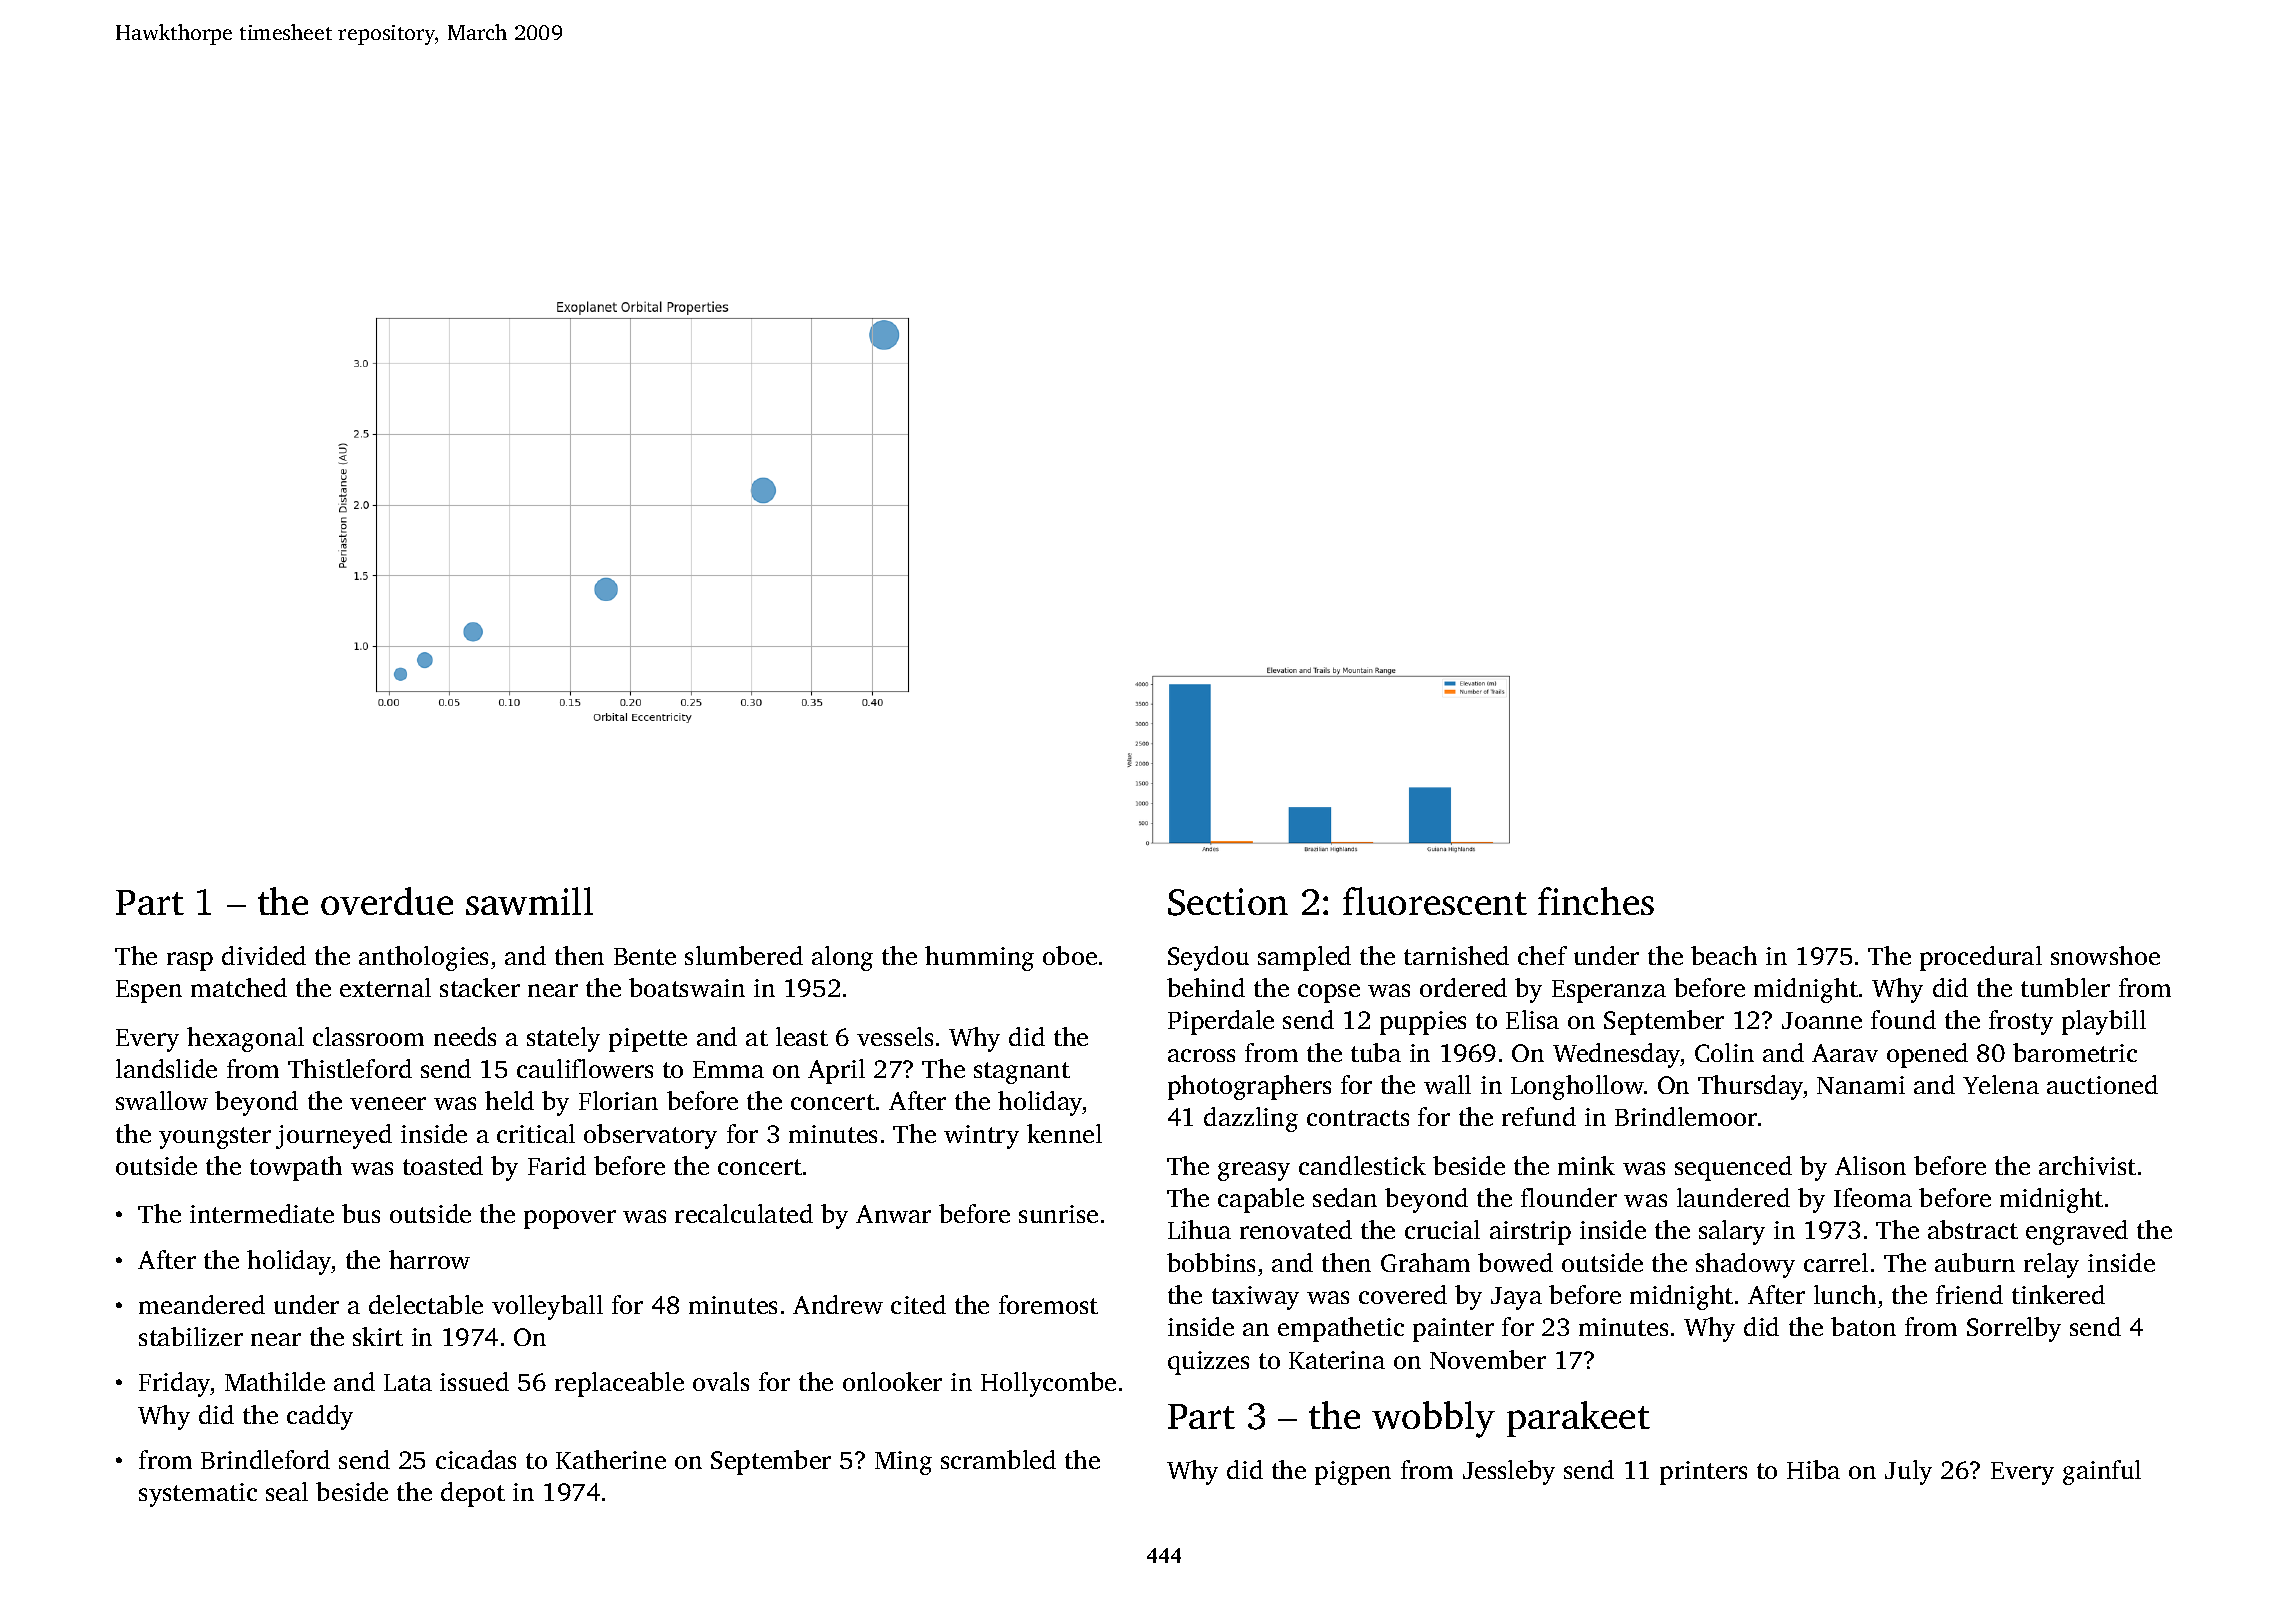 This document has width=2292, height=1620. I want to click on snowshoe, so click(2105, 955).
